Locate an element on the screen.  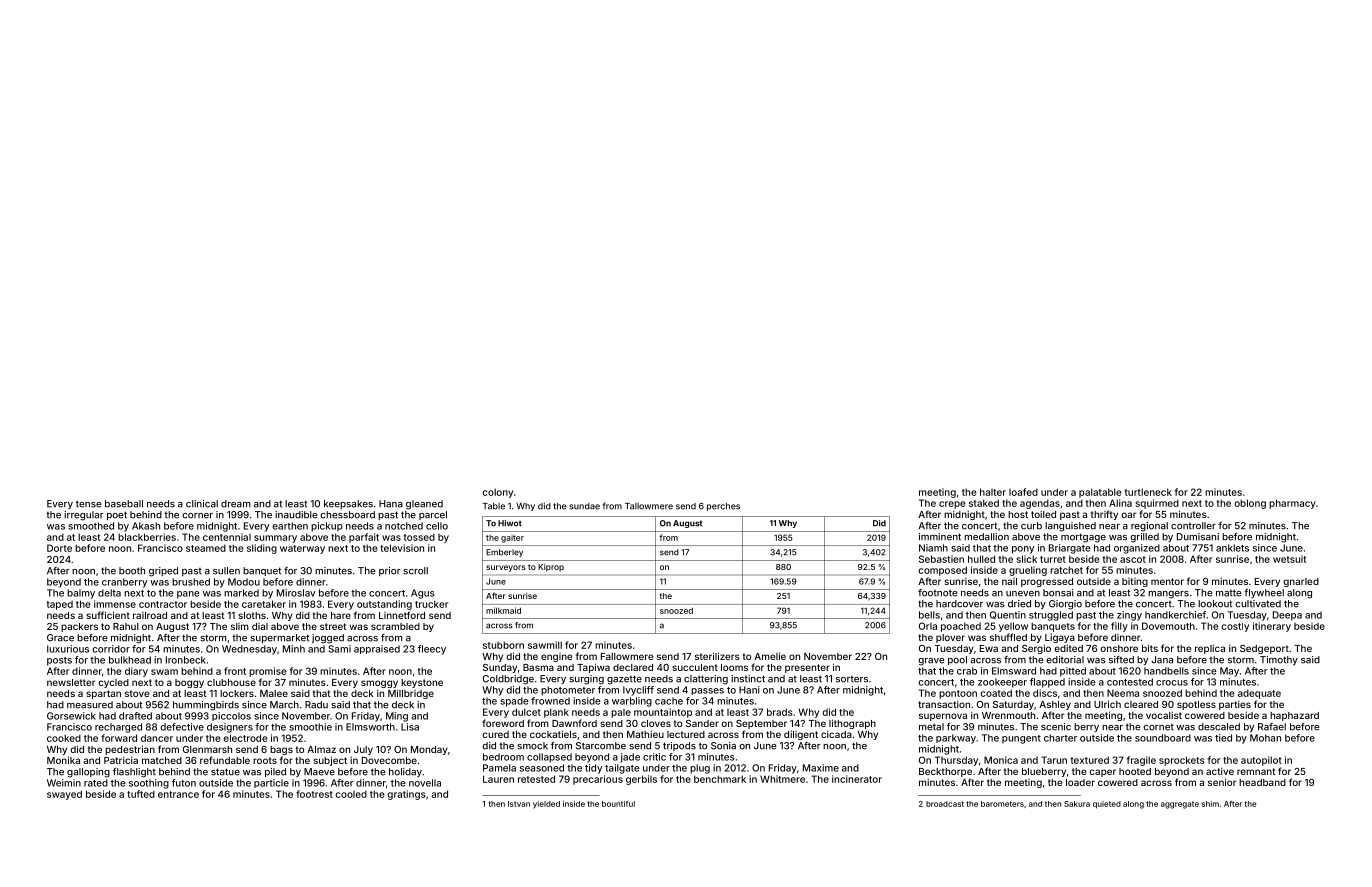
spade is located at coordinates (514, 702).
